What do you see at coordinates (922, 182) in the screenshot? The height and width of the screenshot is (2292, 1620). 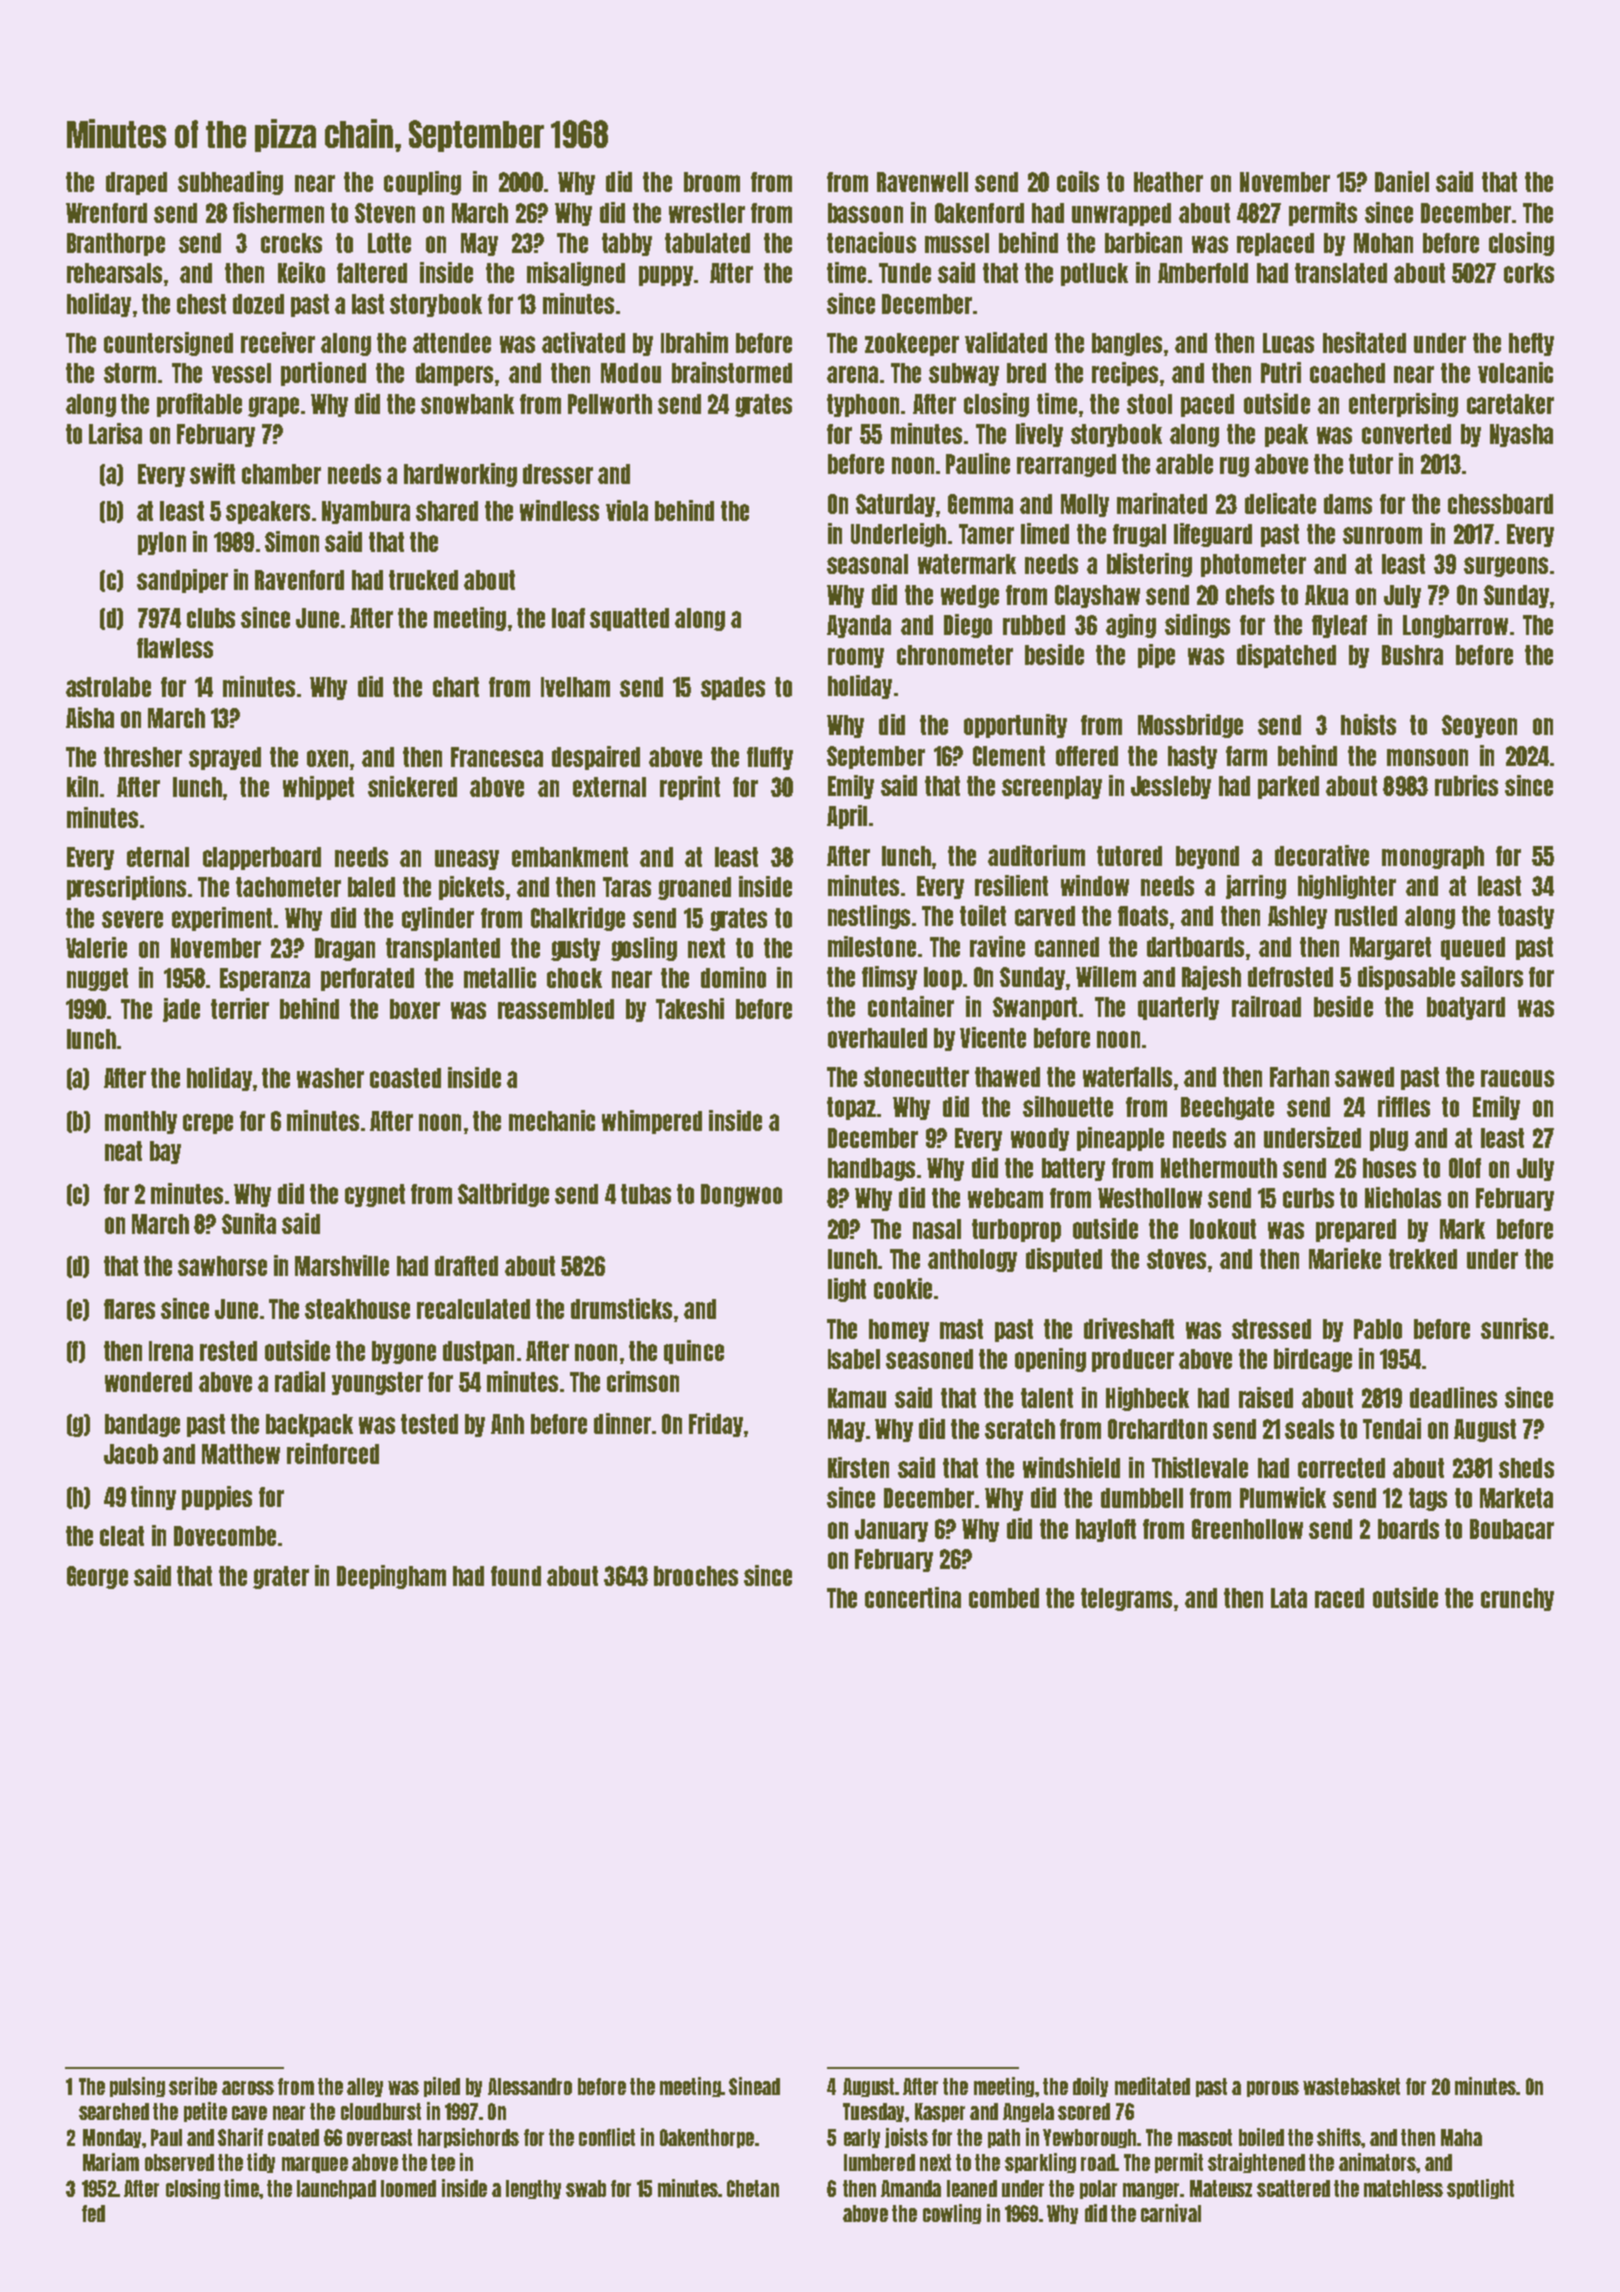 I see `Ravenwell` at bounding box center [922, 182].
